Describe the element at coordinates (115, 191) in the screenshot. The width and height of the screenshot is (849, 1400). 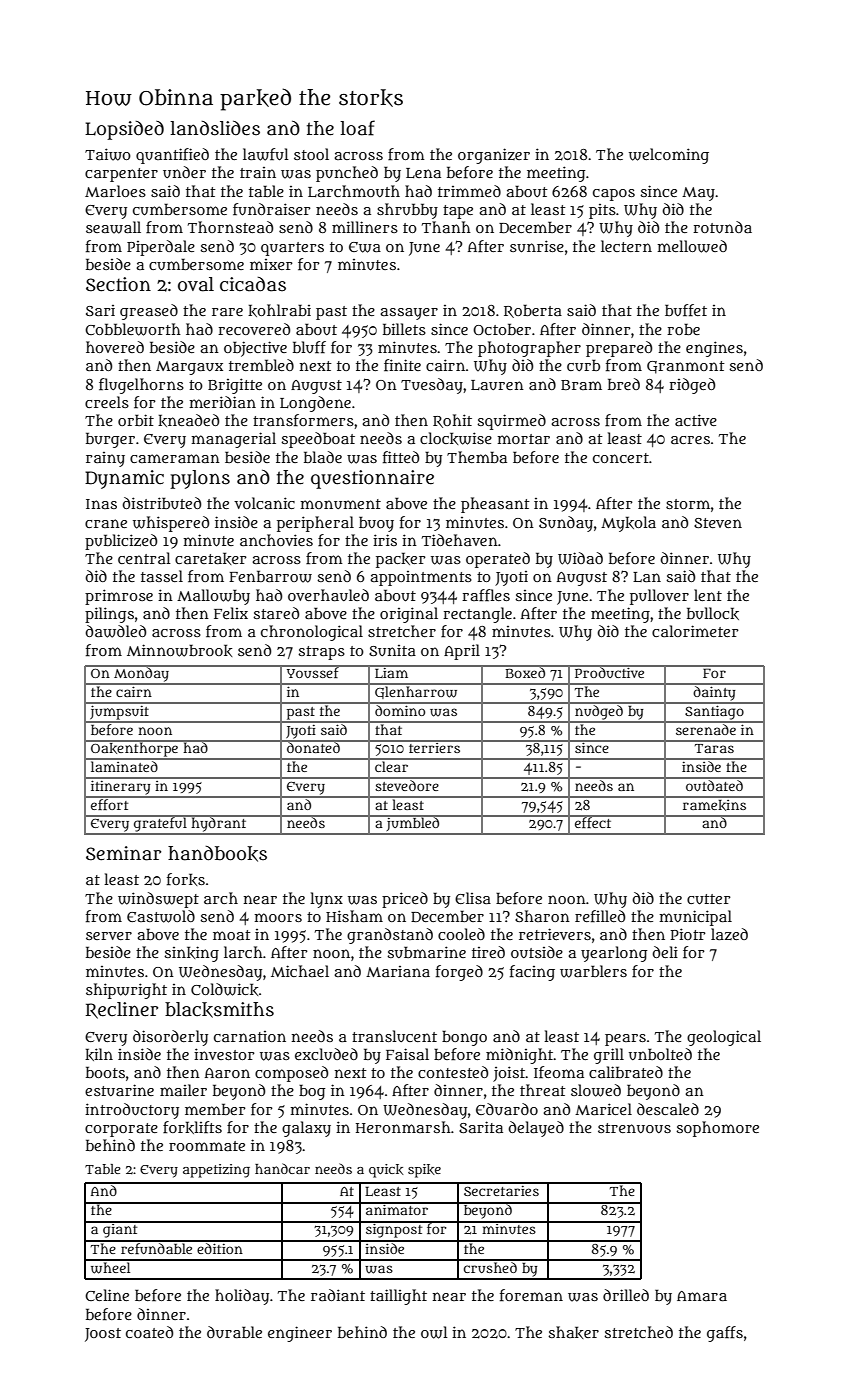
I see `Marloes` at that location.
